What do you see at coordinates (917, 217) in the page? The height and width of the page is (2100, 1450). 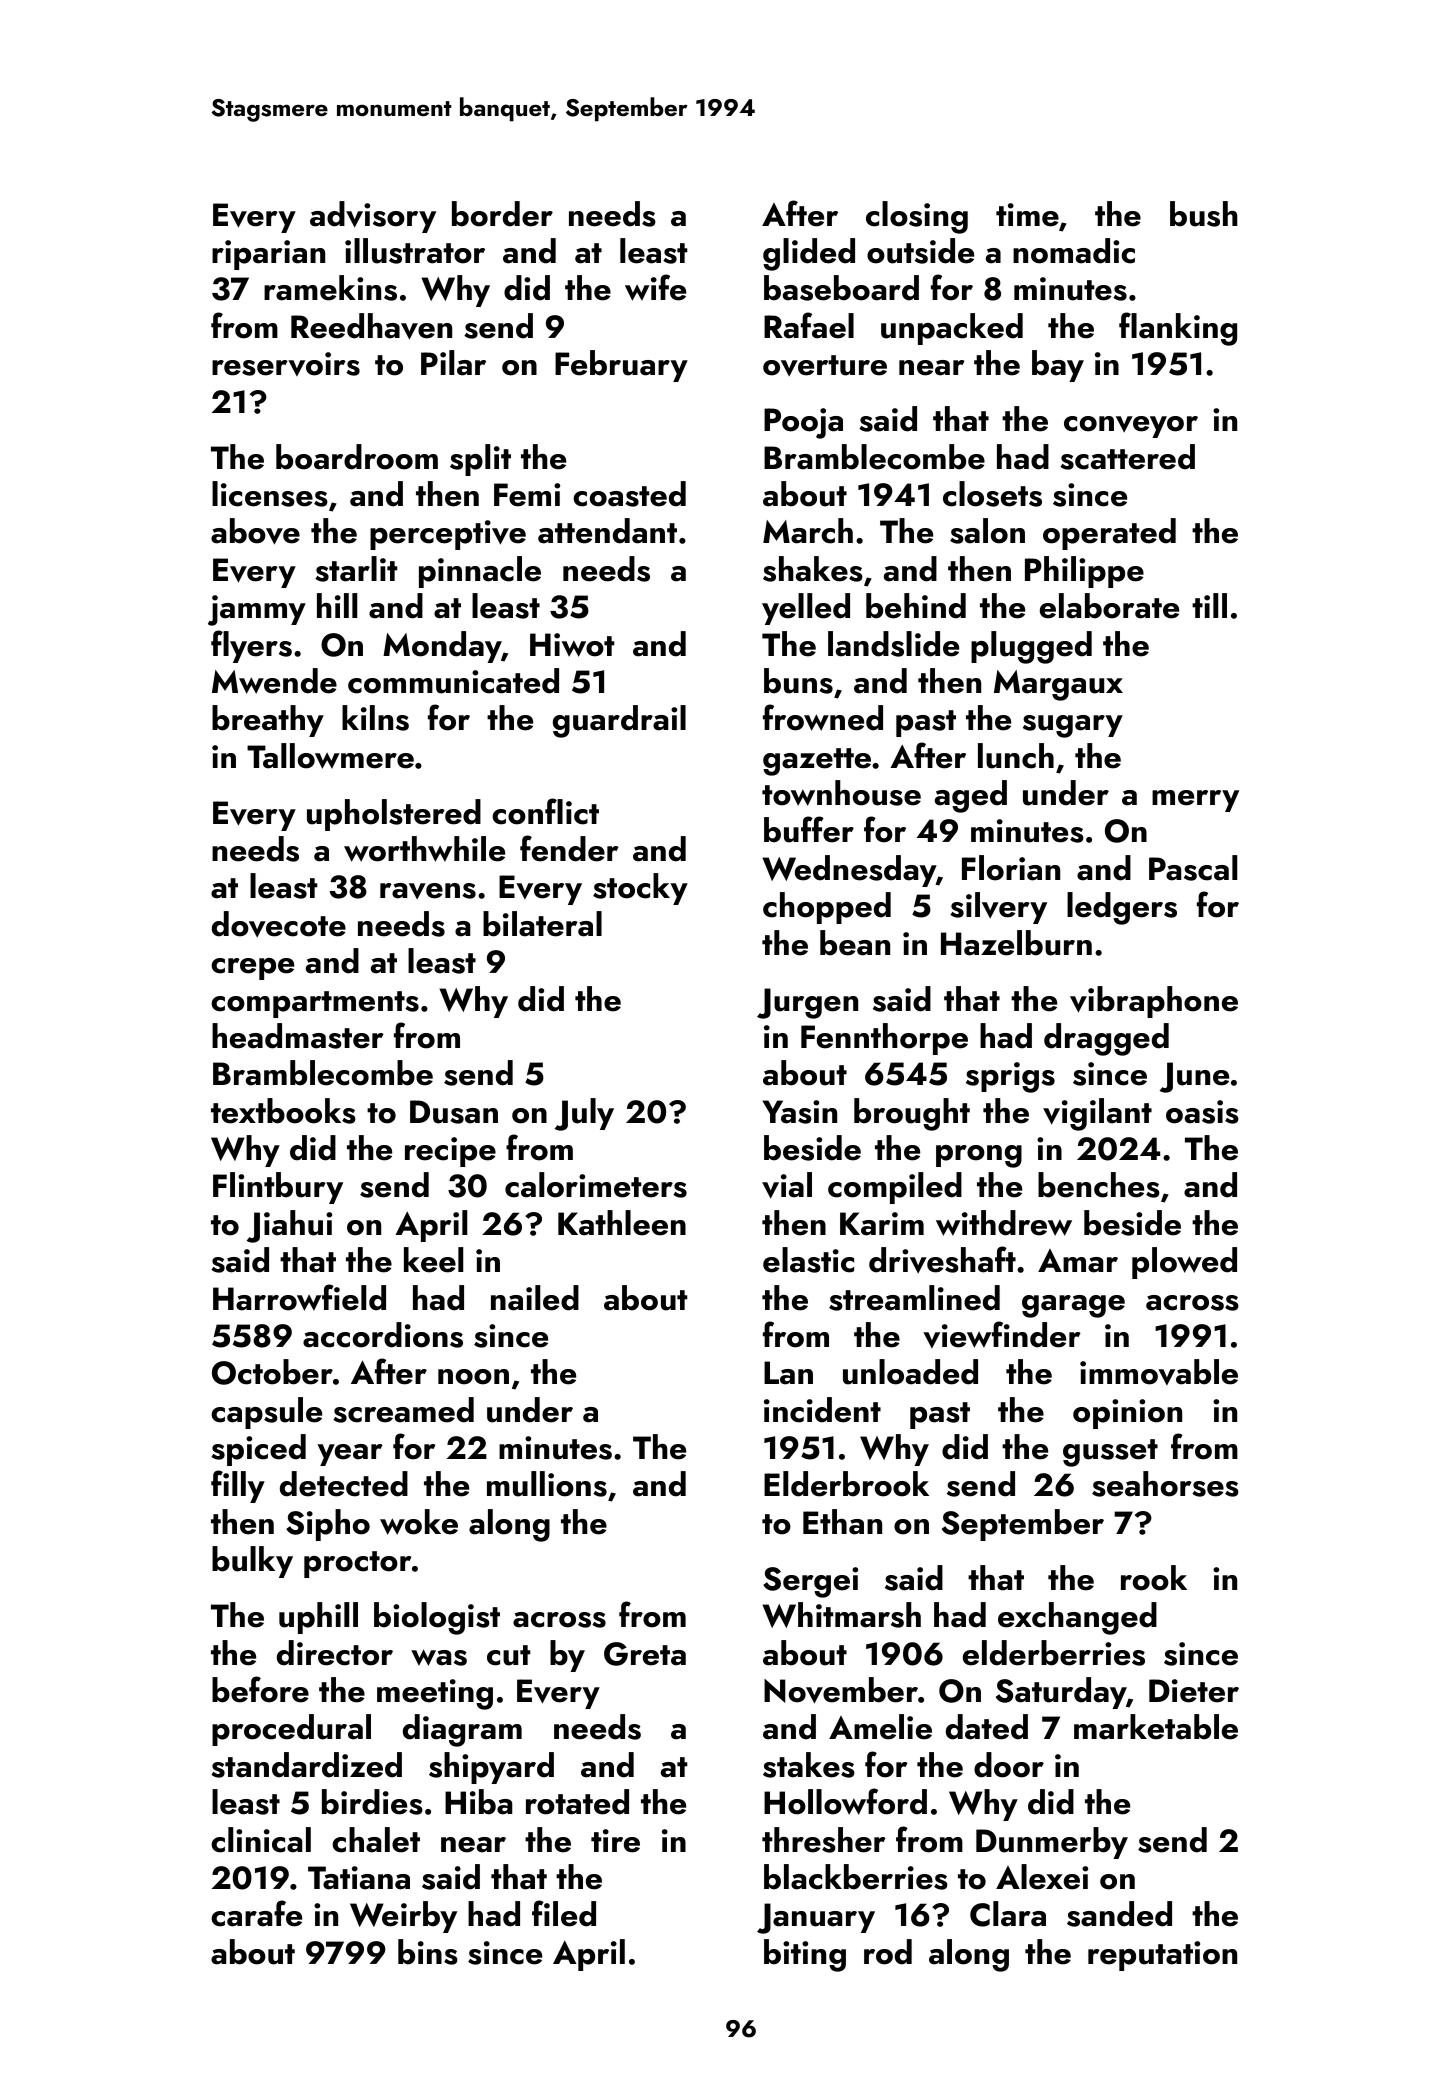 I see `closing` at bounding box center [917, 217].
